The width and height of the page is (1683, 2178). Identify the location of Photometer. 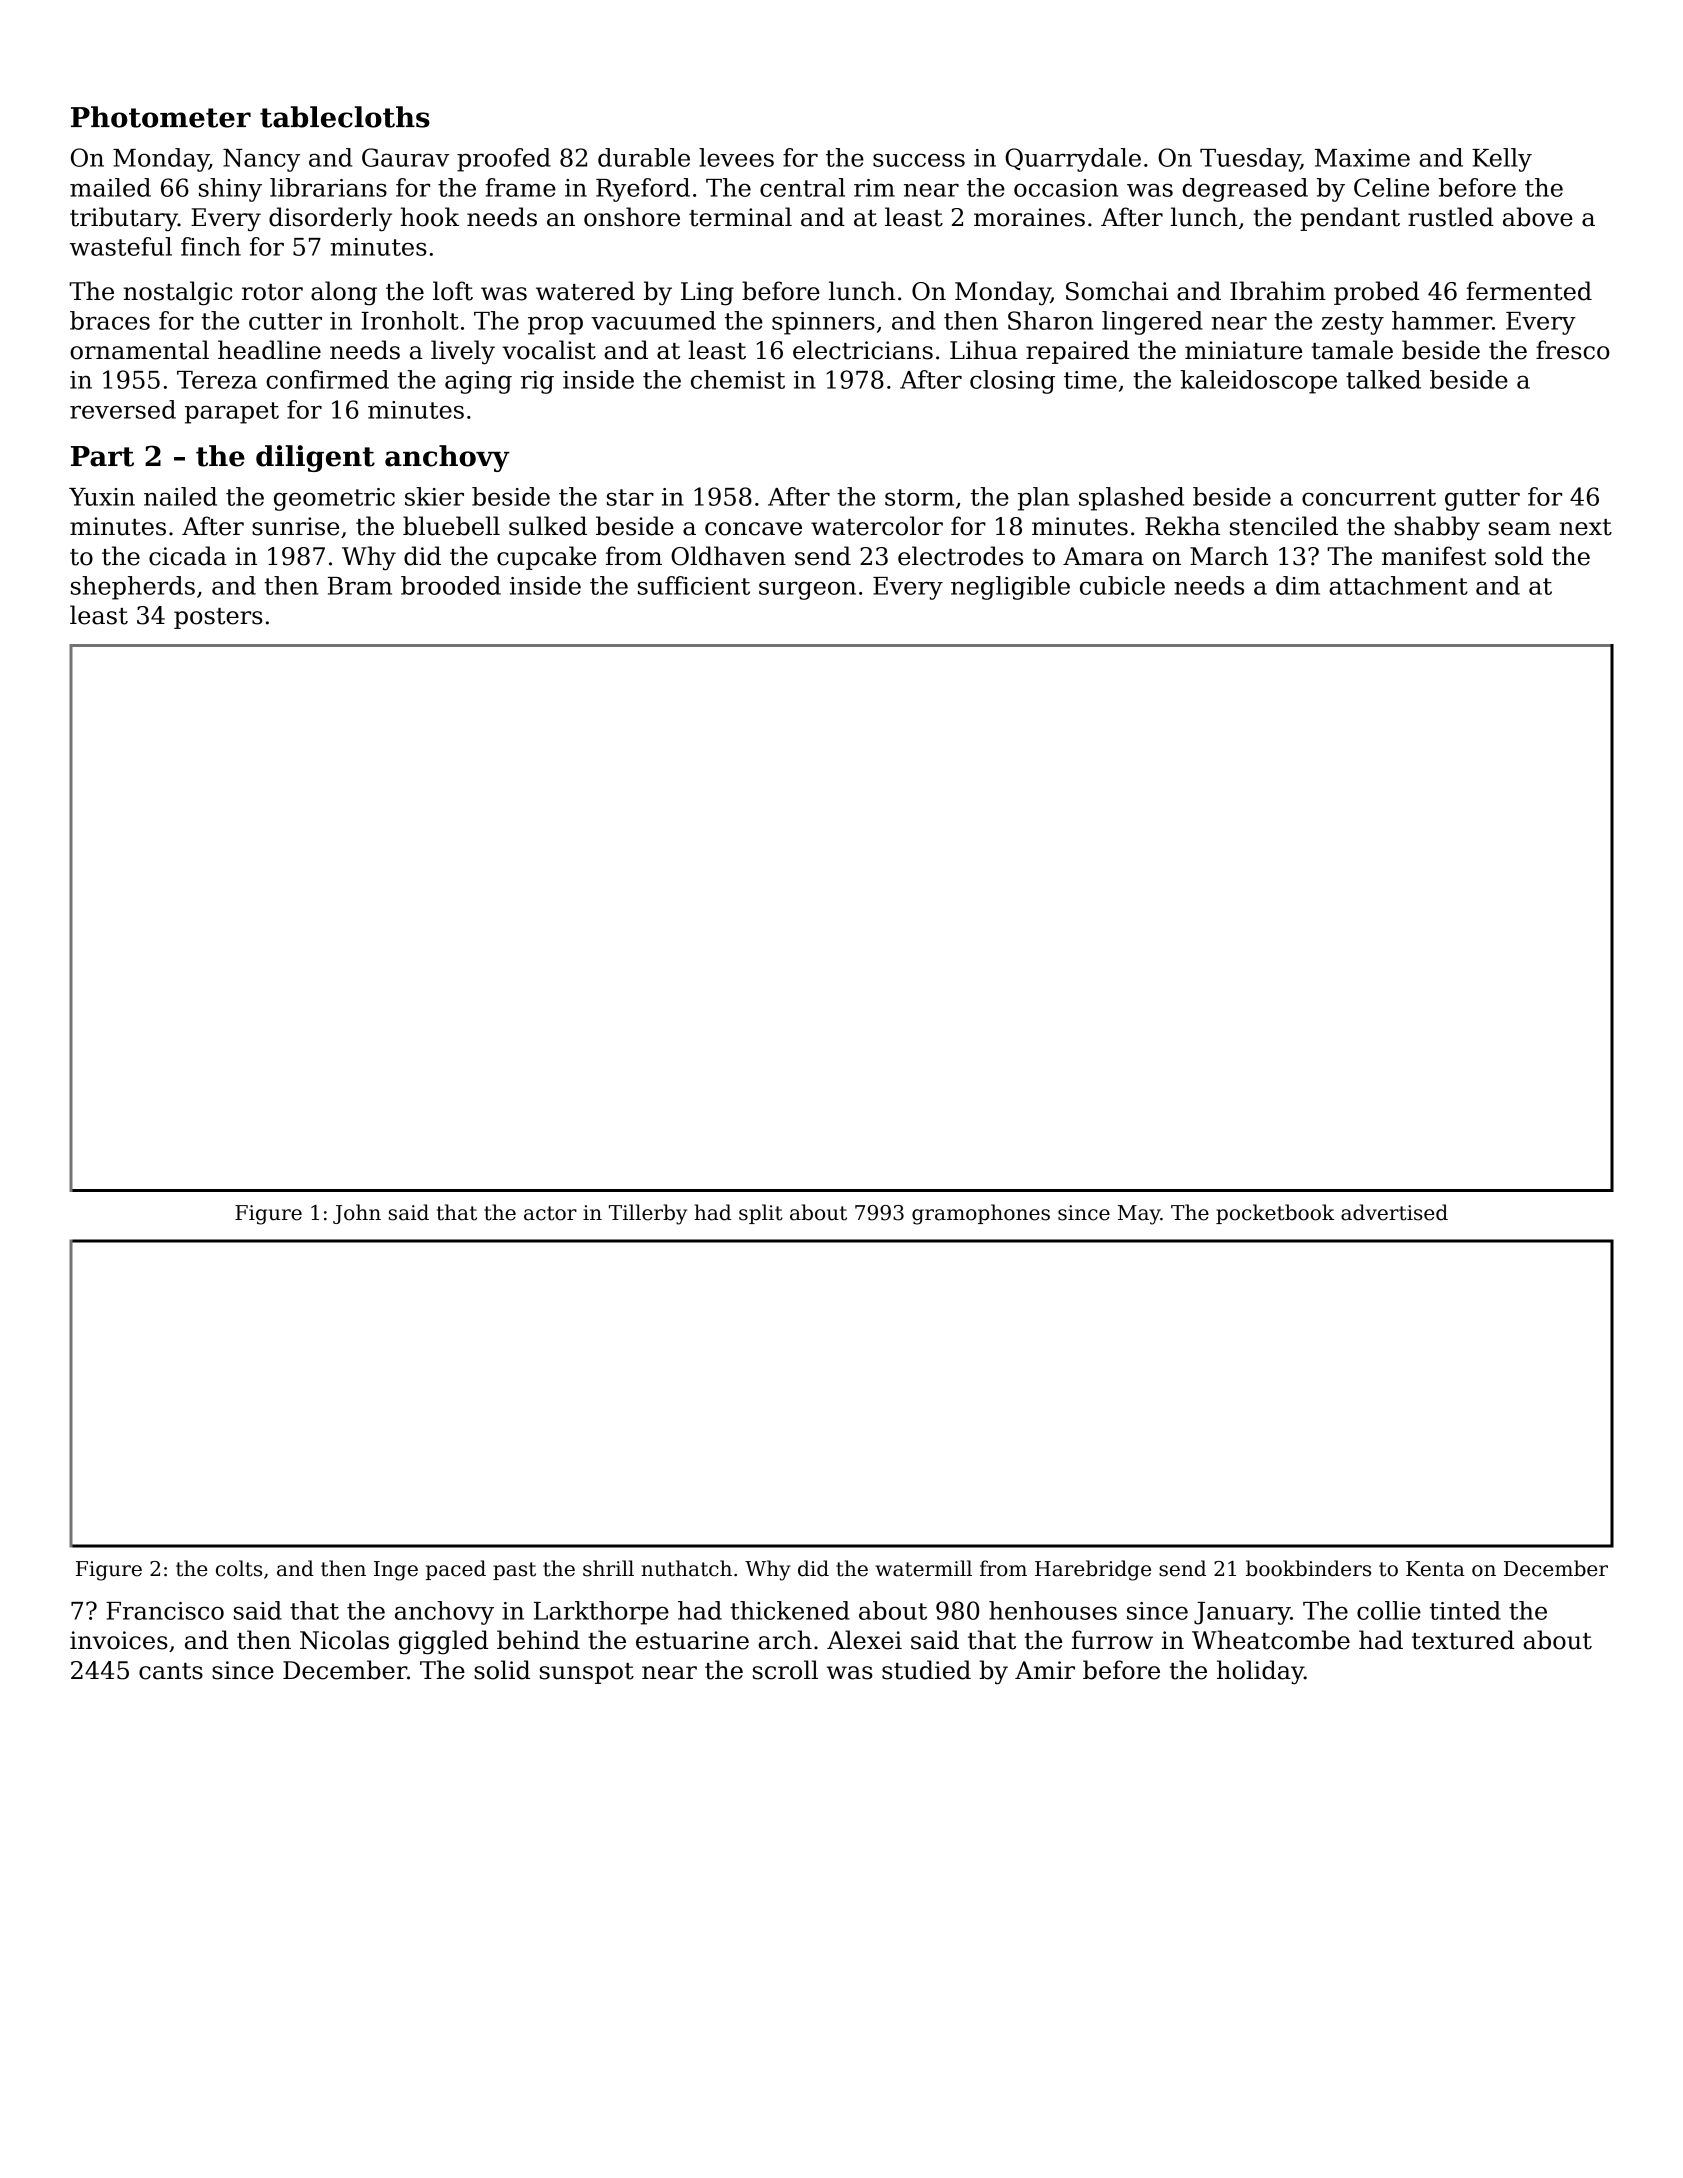
(161, 117).
